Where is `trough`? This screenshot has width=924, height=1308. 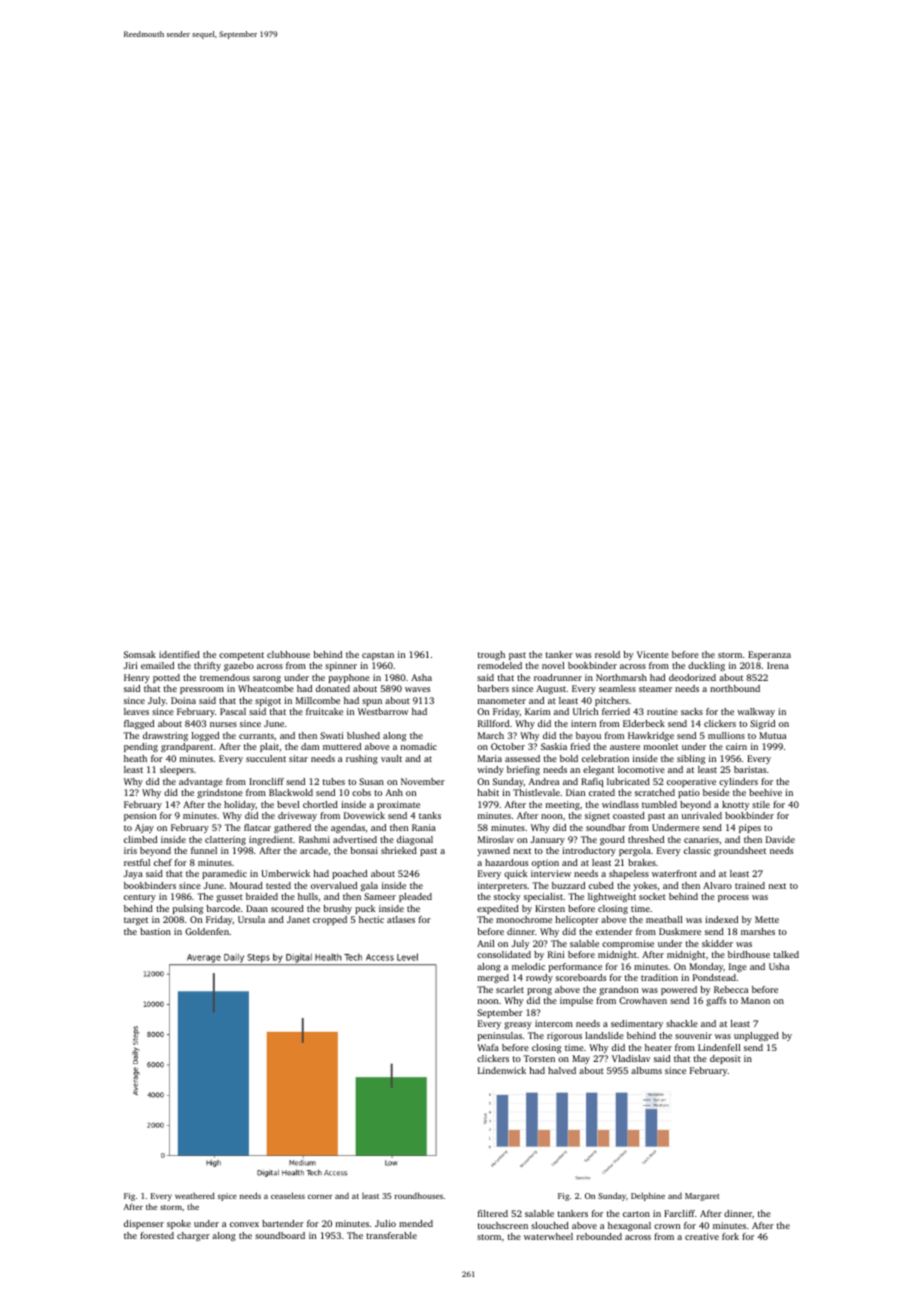 trough is located at coordinates (491, 655).
